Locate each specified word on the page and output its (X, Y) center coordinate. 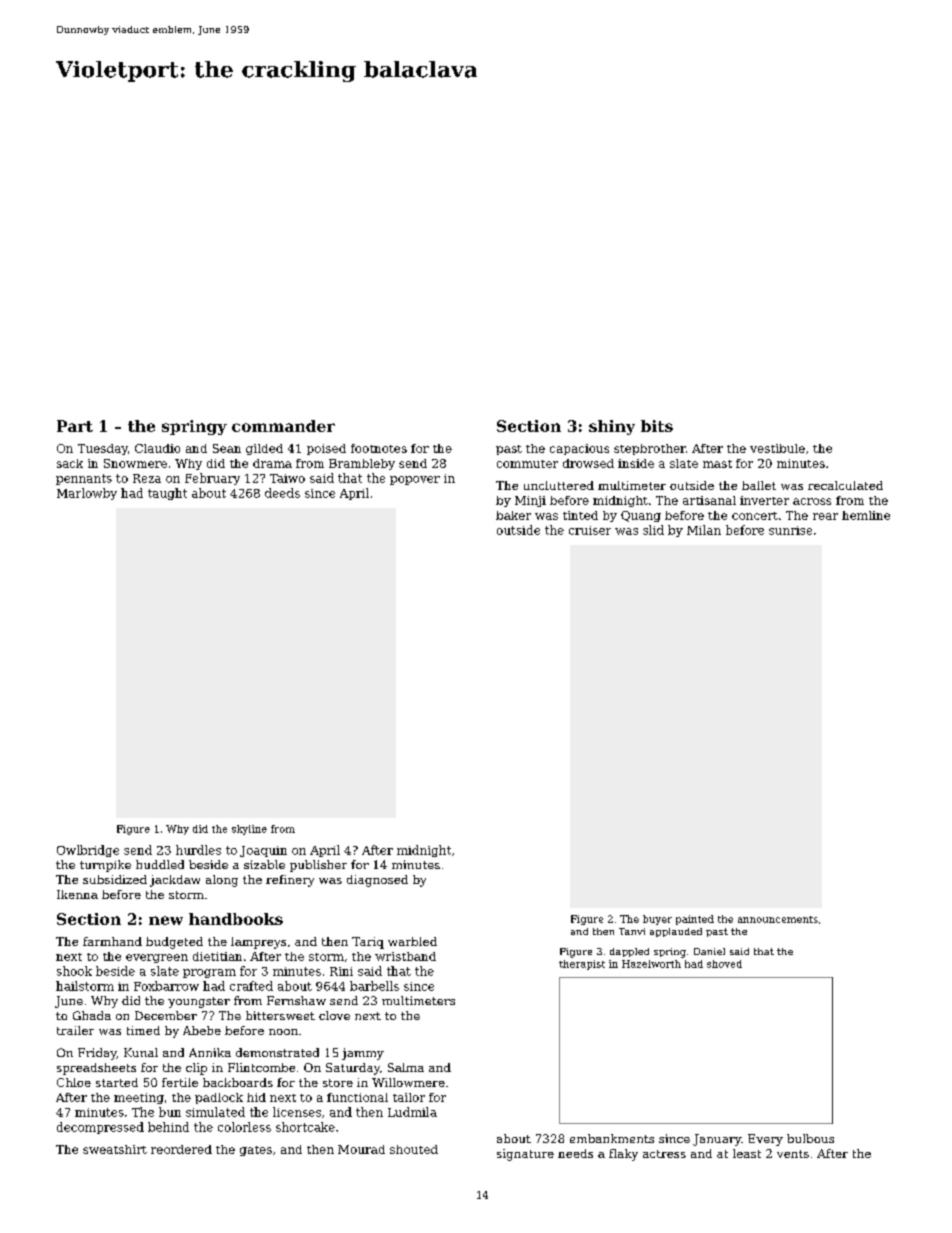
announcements (778, 919)
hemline (866, 515)
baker (513, 515)
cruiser (590, 530)
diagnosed (377, 881)
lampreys (258, 943)
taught (167, 494)
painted (695, 920)
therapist (582, 965)
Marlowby (87, 494)
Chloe (74, 1082)
